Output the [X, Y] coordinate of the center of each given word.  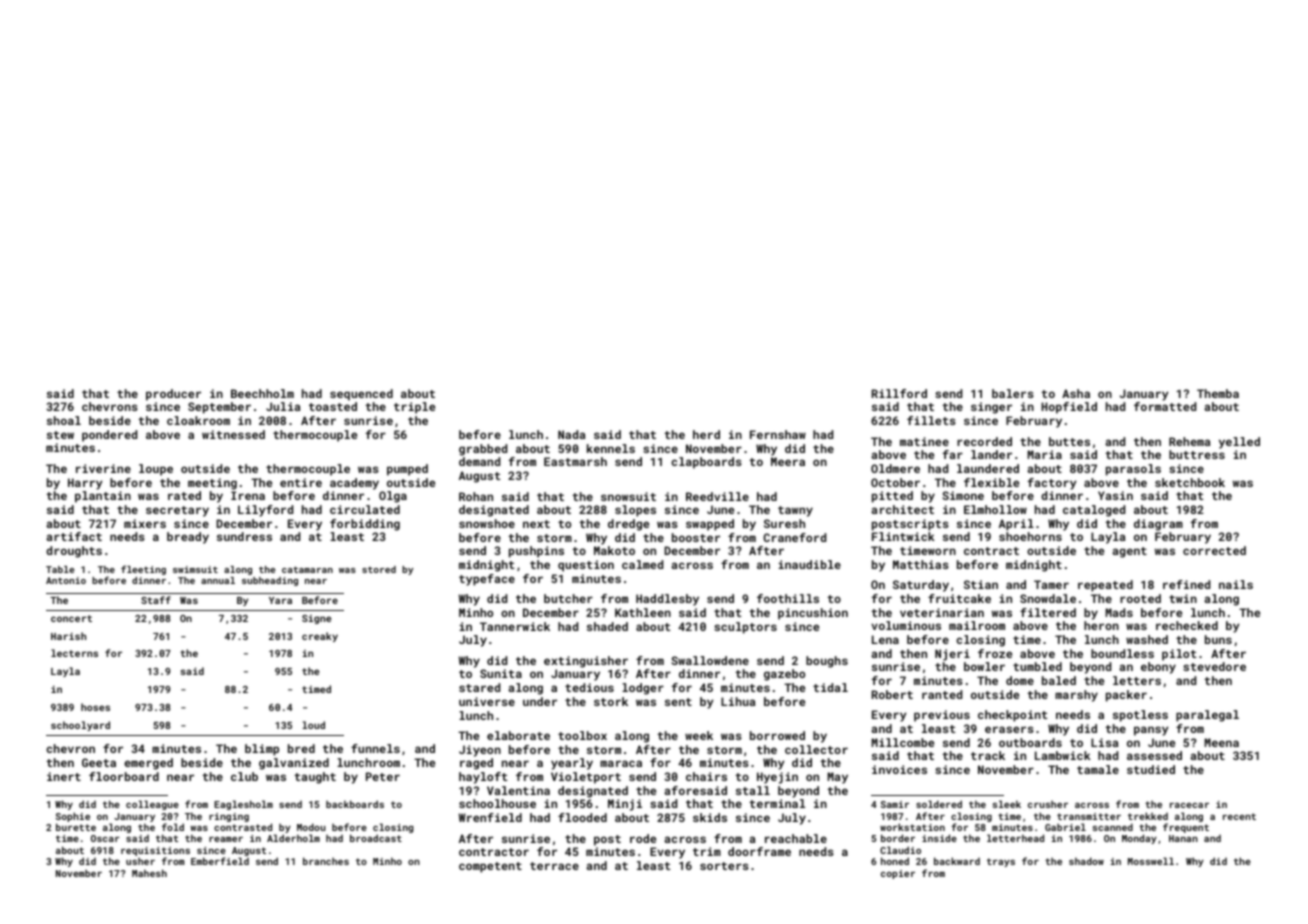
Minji [625, 805]
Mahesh [149, 873]
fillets [931, 420]
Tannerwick [515, 626]
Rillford [899, 393]
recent [1239, 816]
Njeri [952, 655]
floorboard [124, 776]
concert [71, 618]
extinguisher [586, 662]
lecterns [74, 653]
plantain [103, 497]
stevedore [1214, 666]
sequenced [361, 395]
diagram [1158, 525]
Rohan [476, 496]
